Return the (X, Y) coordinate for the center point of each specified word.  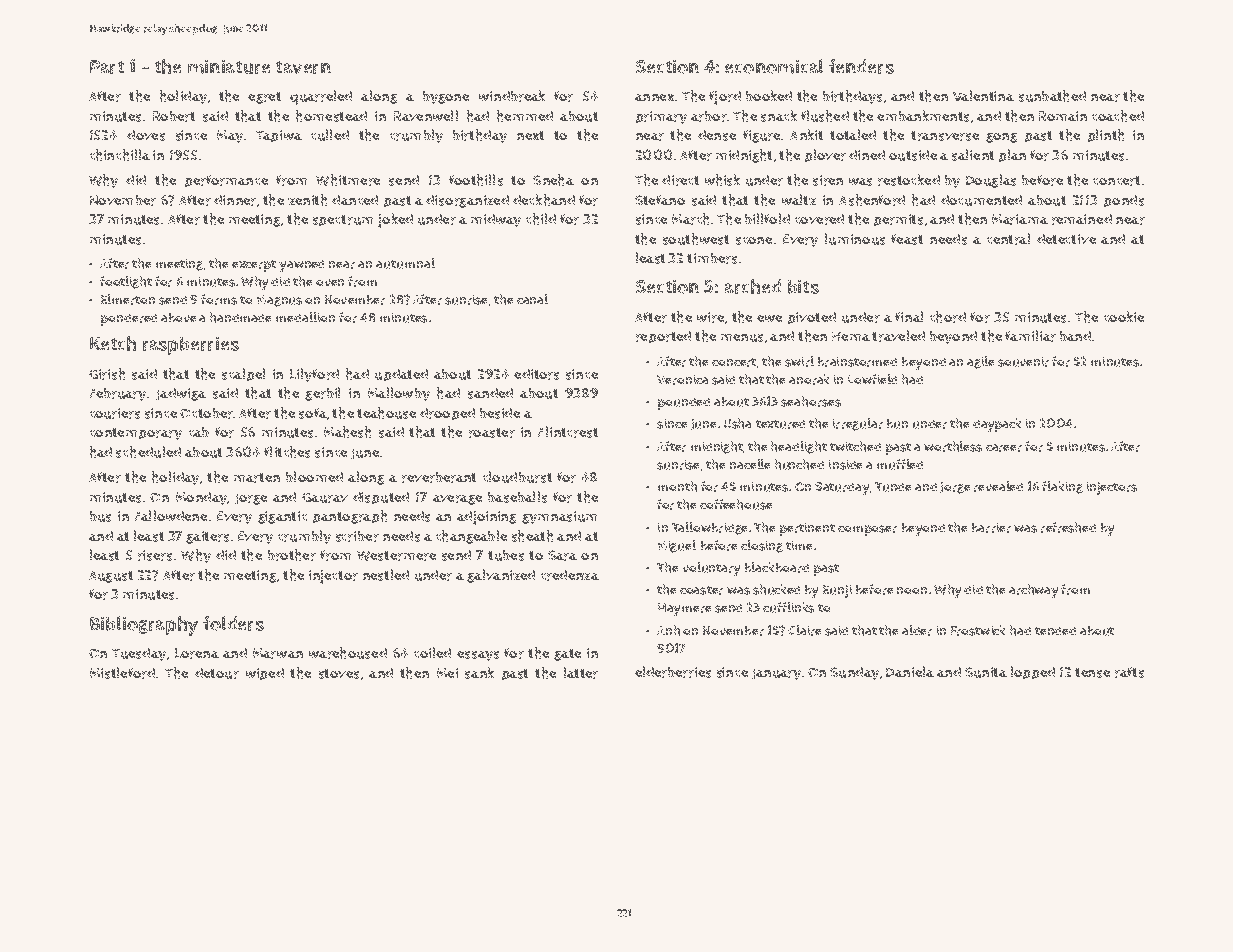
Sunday (854, 673)
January (776, 674)
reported (663, 337)
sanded (490, 393)
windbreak (512, 96)
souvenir (1023, 362)
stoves (339, 674)
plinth (1106, 135)
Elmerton (128, 299)
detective (1066, 239)
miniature (229, 67)
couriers (115, 413)
